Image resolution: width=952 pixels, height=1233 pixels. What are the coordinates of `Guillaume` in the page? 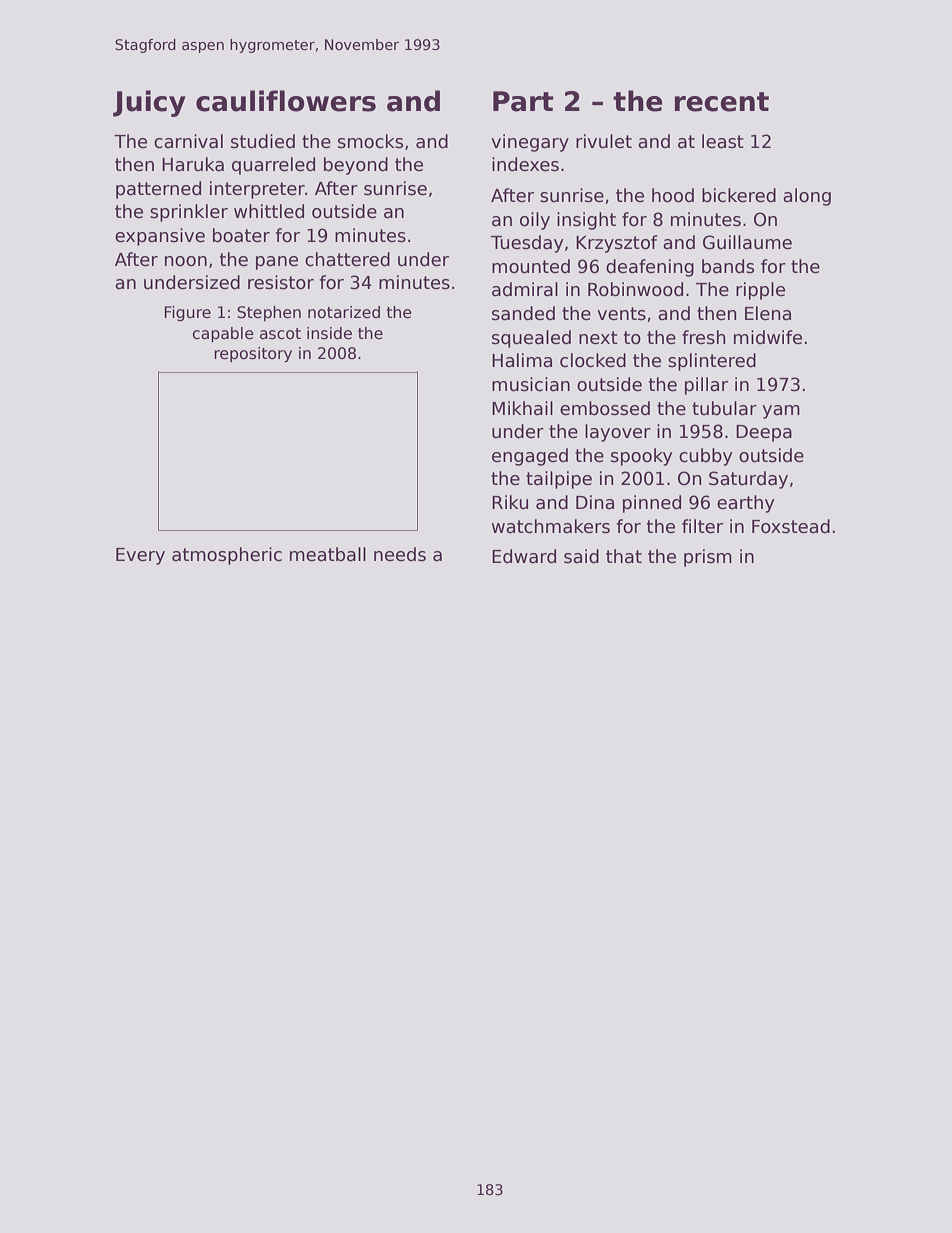 It's located at (747, 242).
